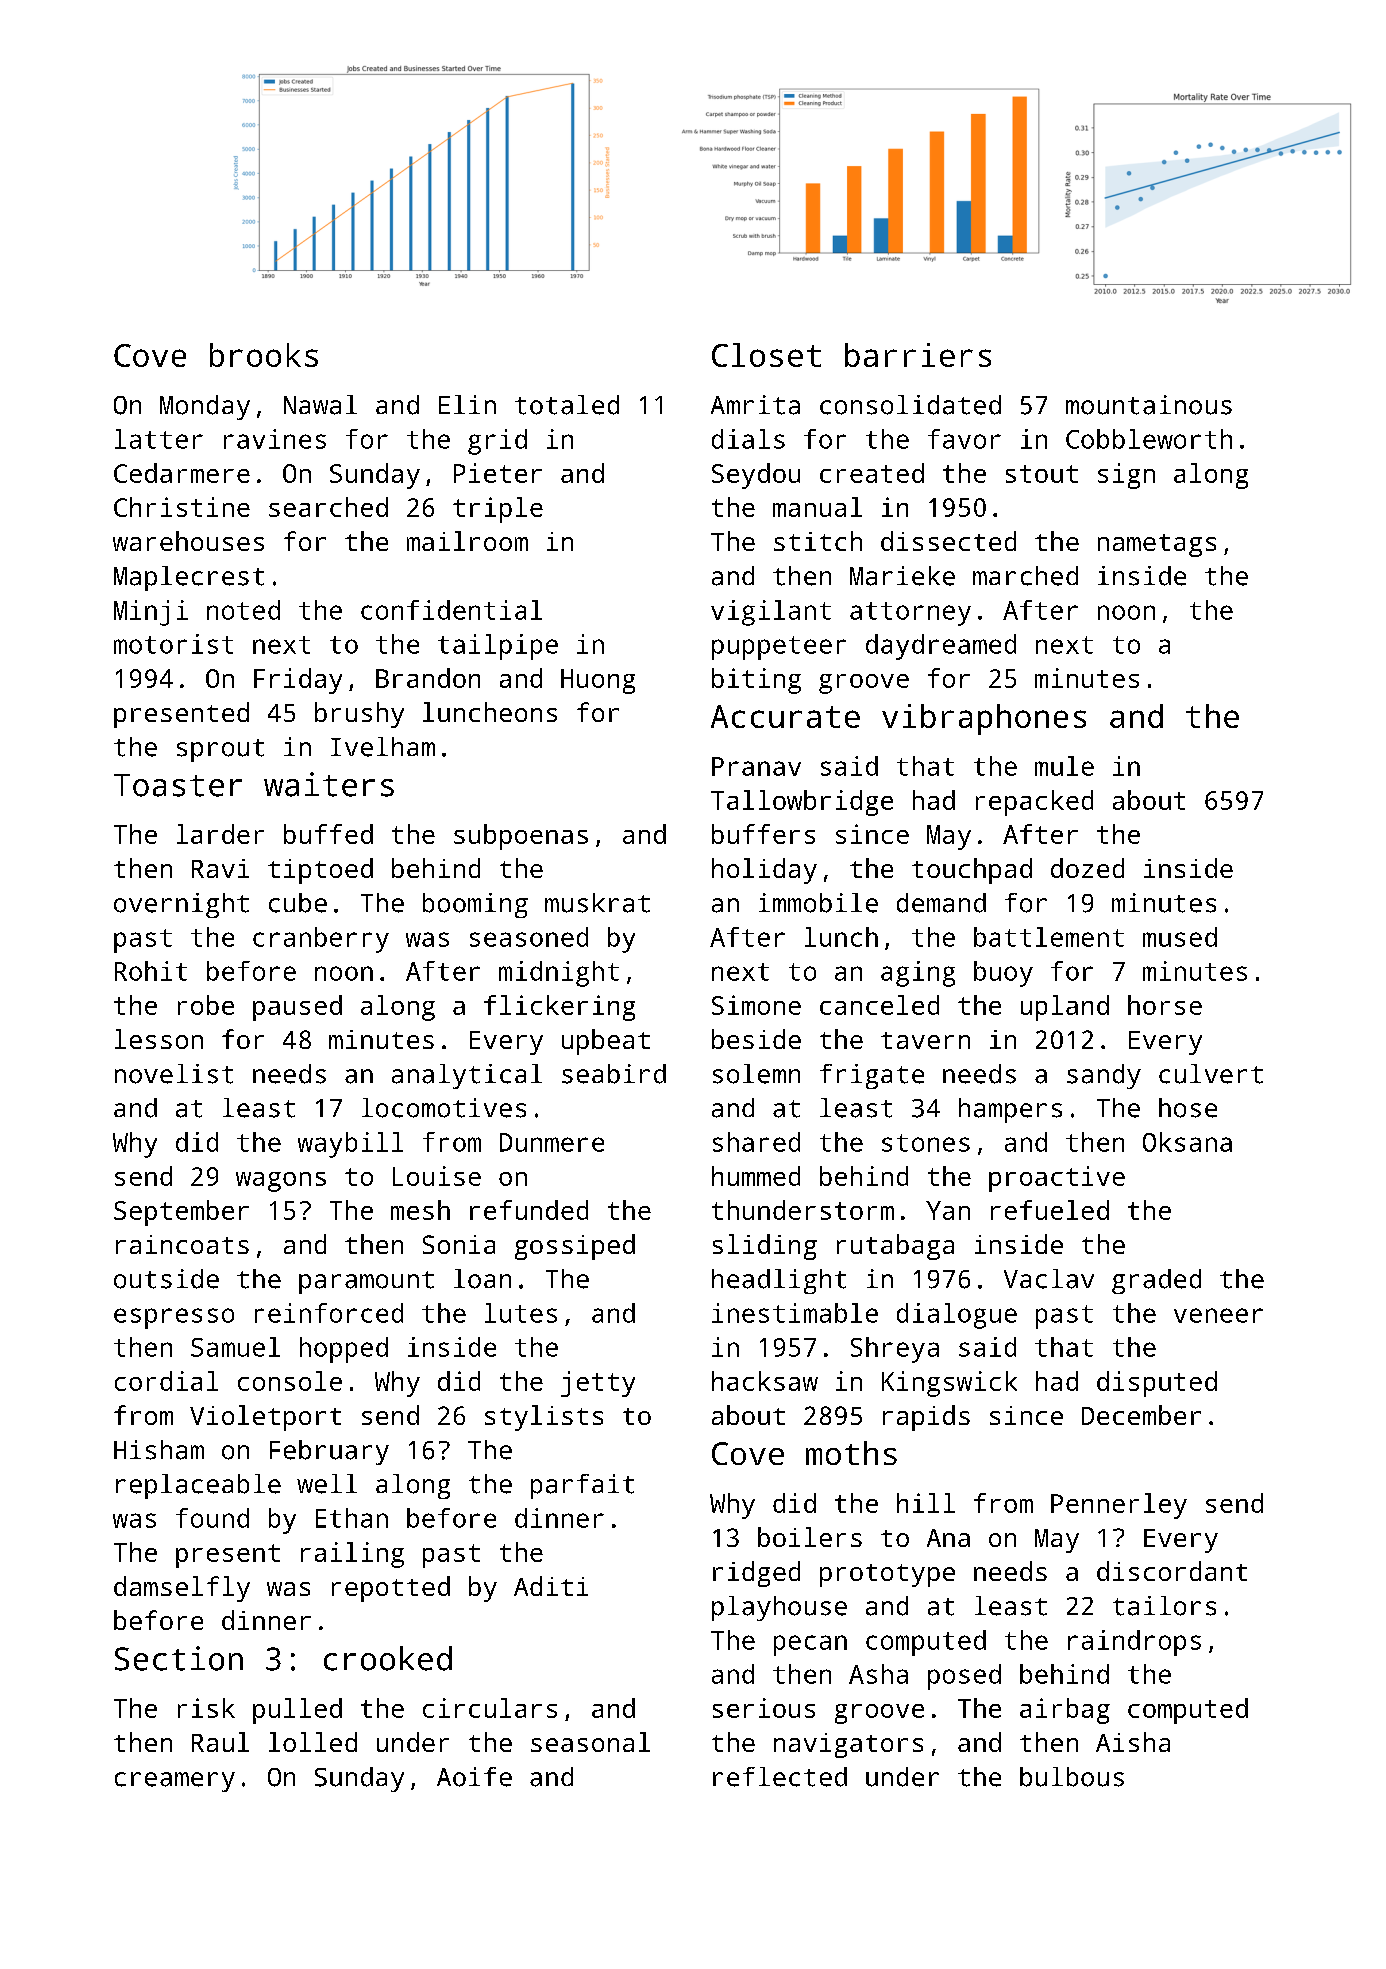 This screenshot has width=1386, height=1969. What do you see at coordinates (567, 405) in the screenshot?
I see `totaled` at bounding box center [567, 405].
